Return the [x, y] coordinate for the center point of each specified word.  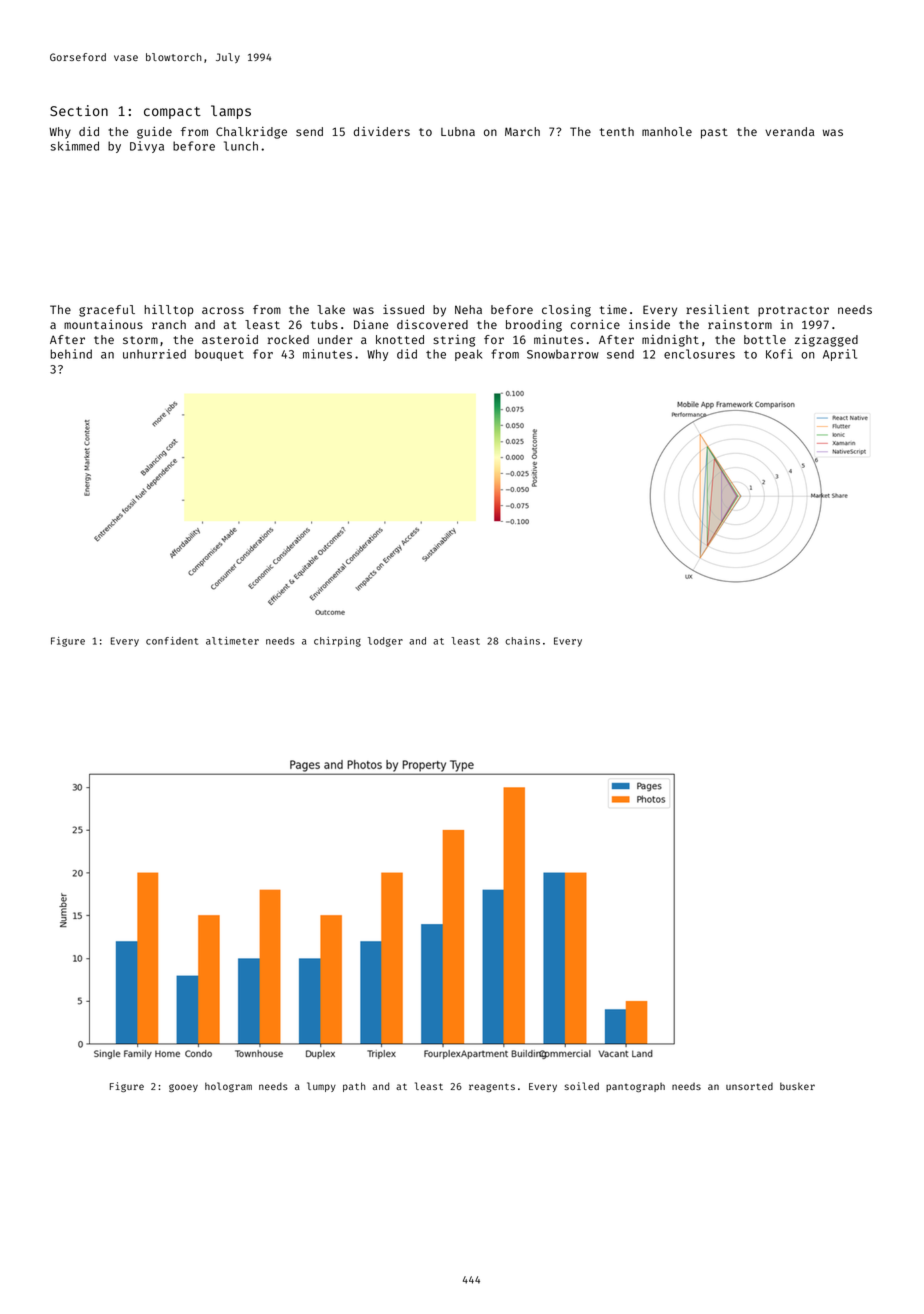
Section [79, 110]
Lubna [458, 131]
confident [172, 641]
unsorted [749, 1086]
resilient [717, 309]
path [354, 1087]
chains [522, 641]
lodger [385, 642]
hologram [228, 1087]
